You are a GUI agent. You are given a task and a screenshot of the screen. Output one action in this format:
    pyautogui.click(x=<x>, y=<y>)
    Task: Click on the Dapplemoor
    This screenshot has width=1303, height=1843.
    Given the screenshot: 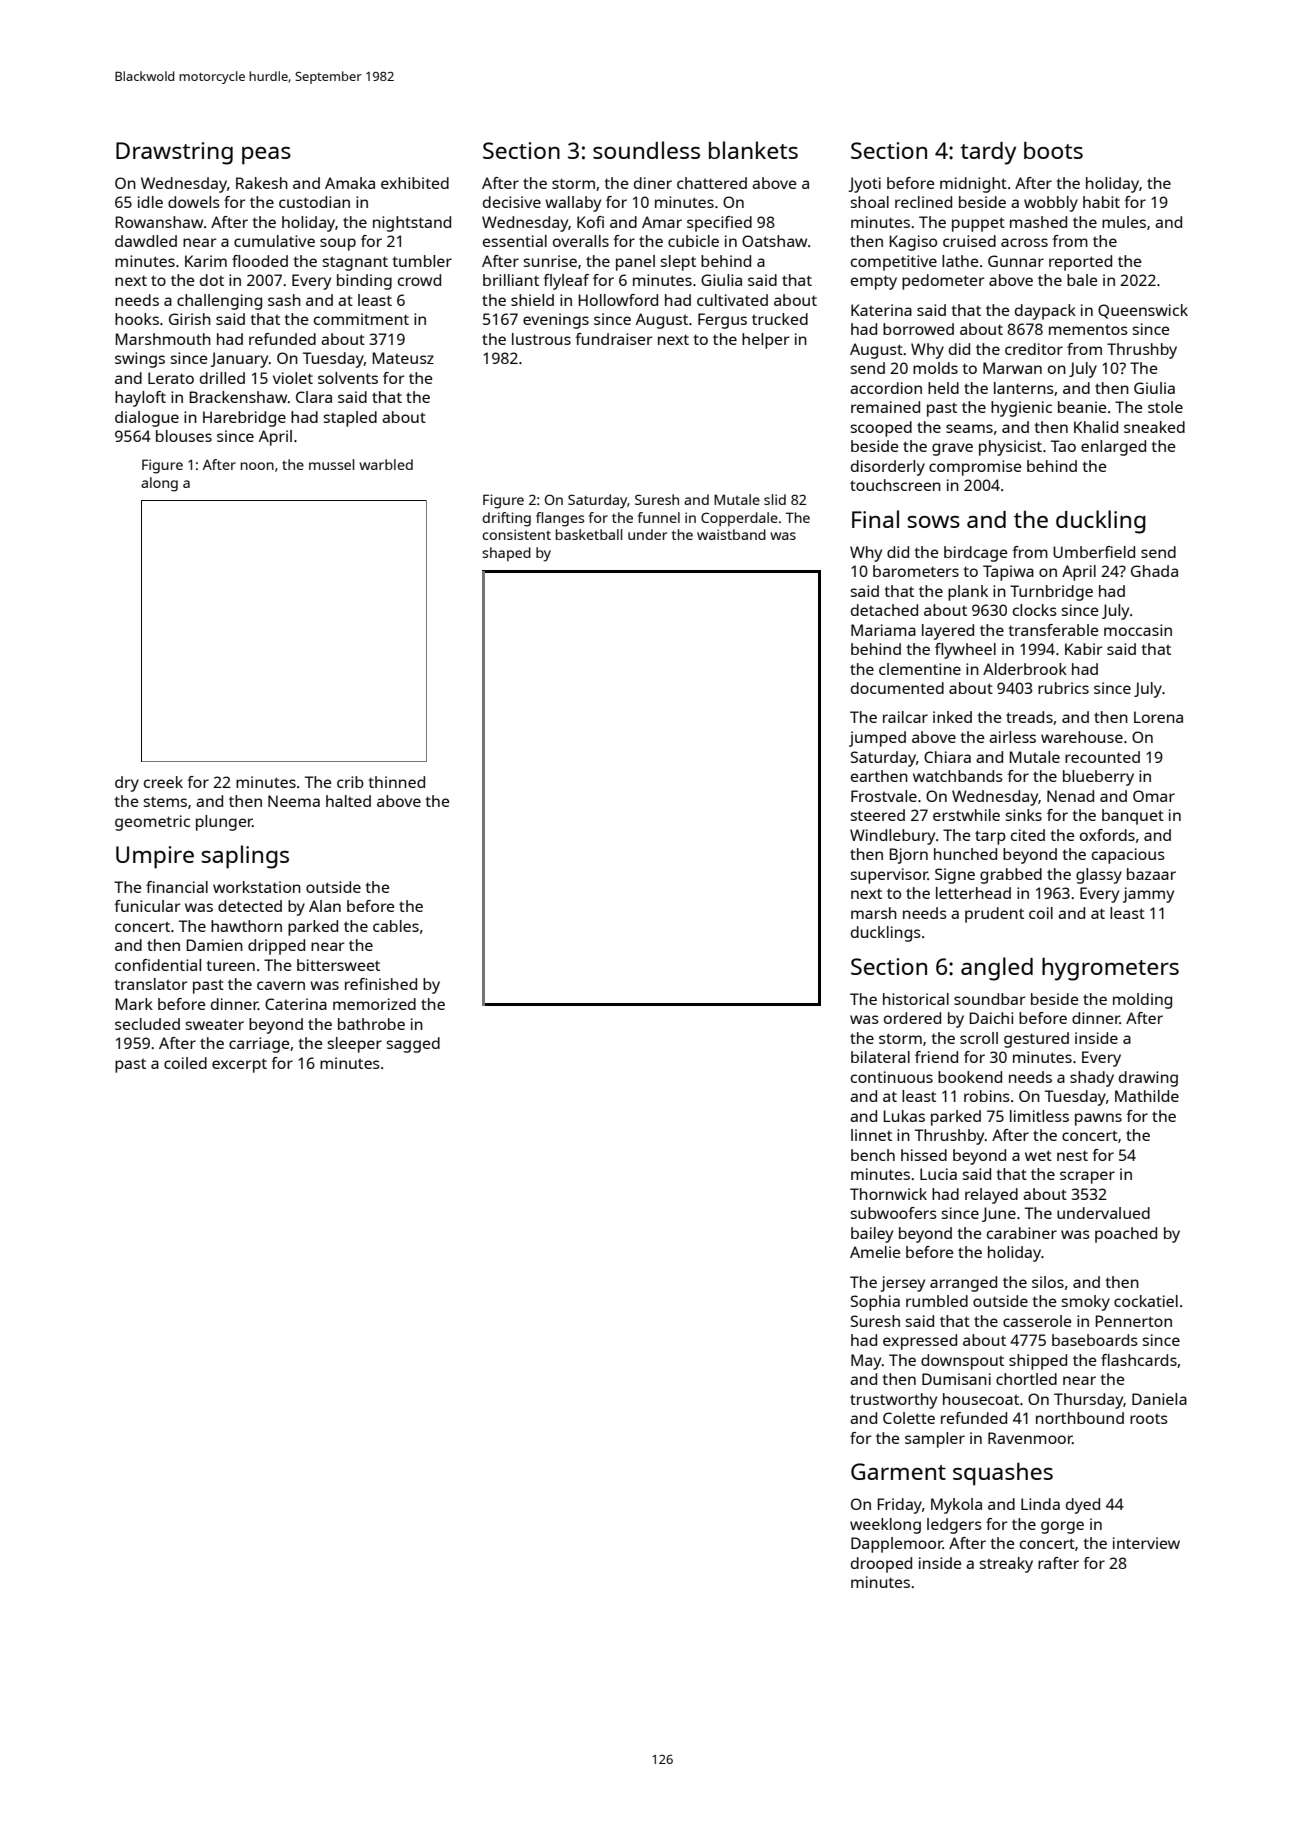 What is the action you would take?
    pyautogui.click(x=897, y=1545)
